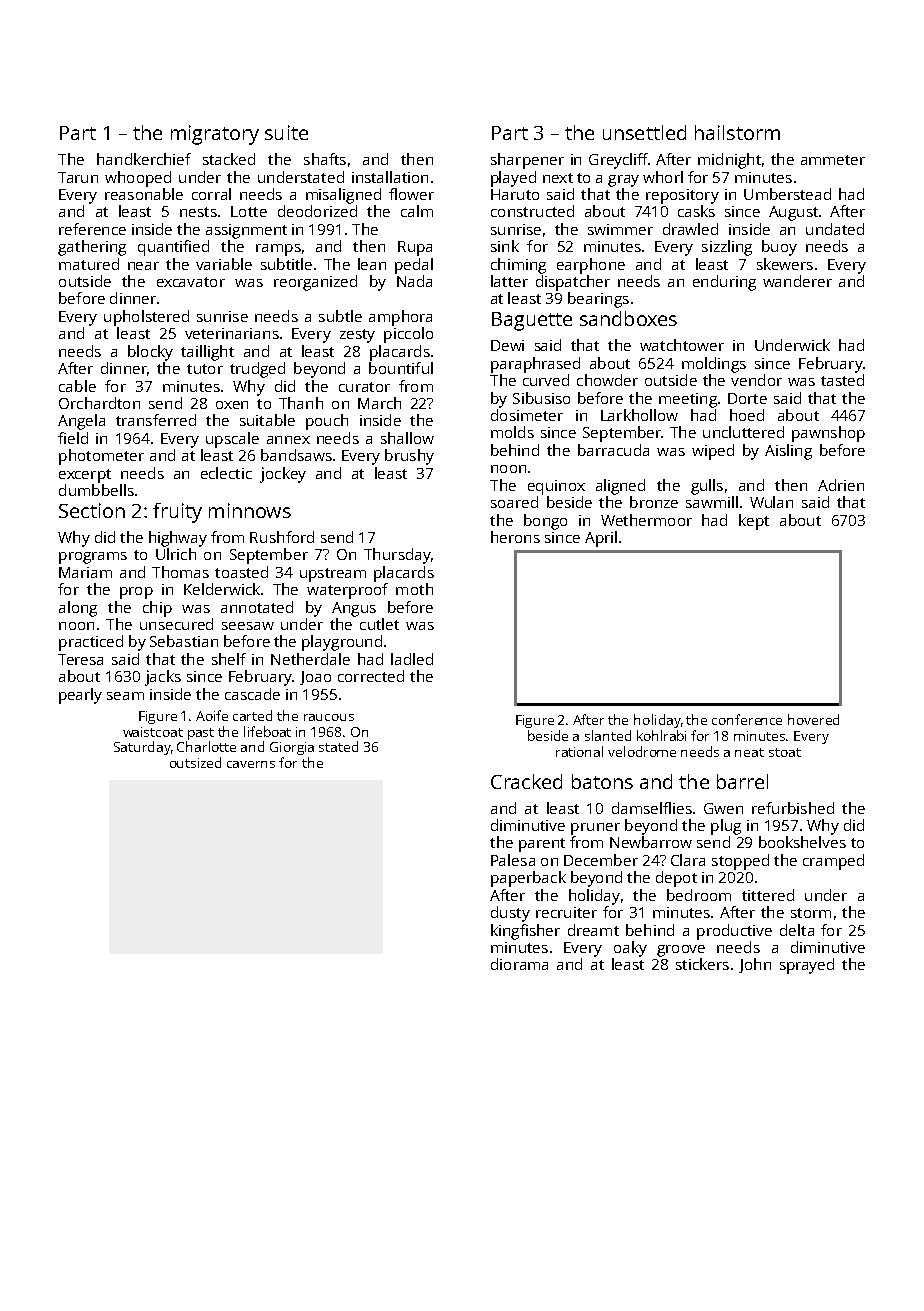  I want to click on dusty, so click(510, 914).
